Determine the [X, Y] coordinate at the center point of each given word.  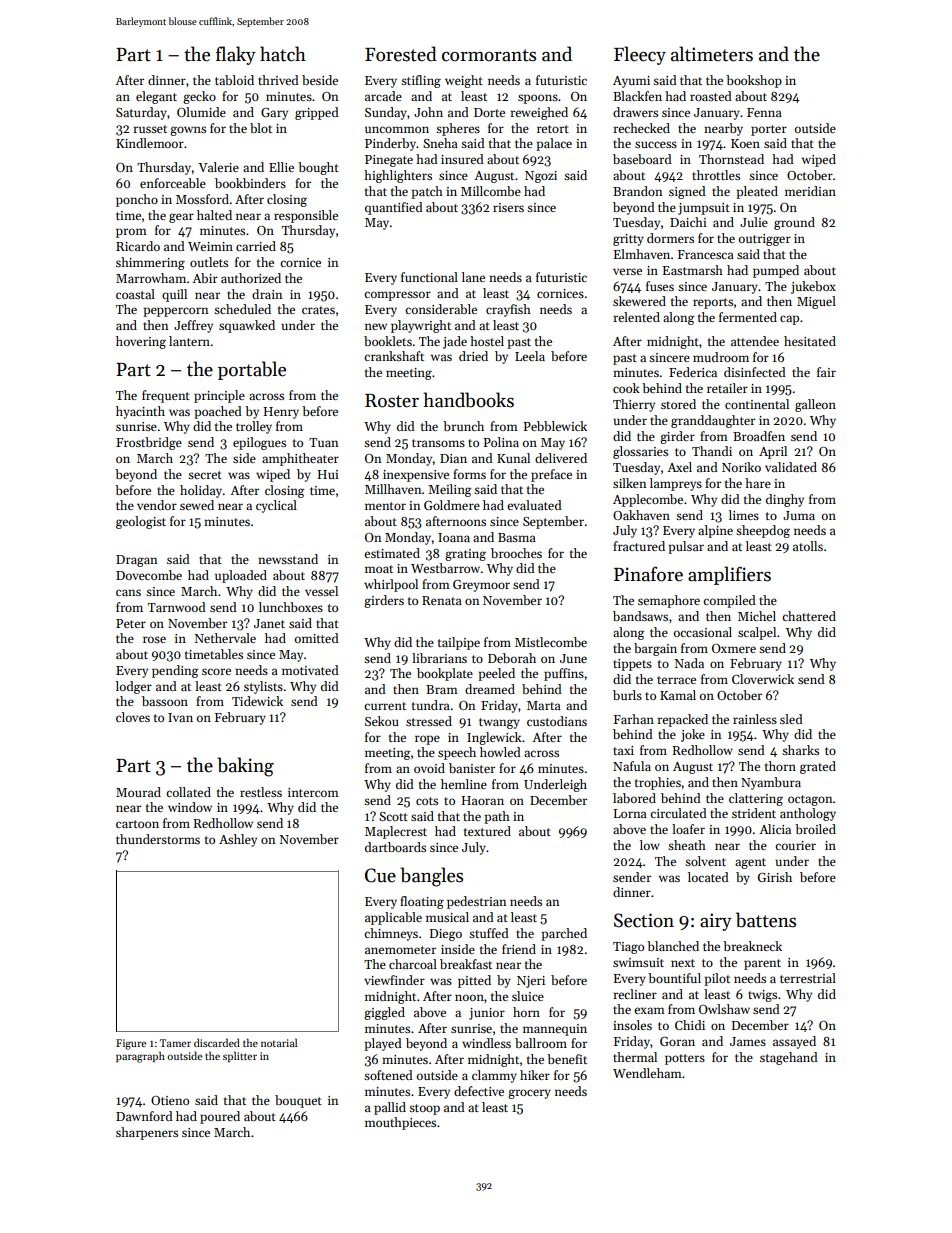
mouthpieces [400, 1123]
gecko [199, 97]
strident [754, 813]
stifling [421, 81]
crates [318, 310]
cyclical [276, 506]
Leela [530, 356]
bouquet [298, 1101]
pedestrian [476, 902]
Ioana [454, 537]
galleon [815, 405]
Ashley [238, 840]
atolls [808, 546]
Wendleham [647, 1073]
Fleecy [640, 55]
